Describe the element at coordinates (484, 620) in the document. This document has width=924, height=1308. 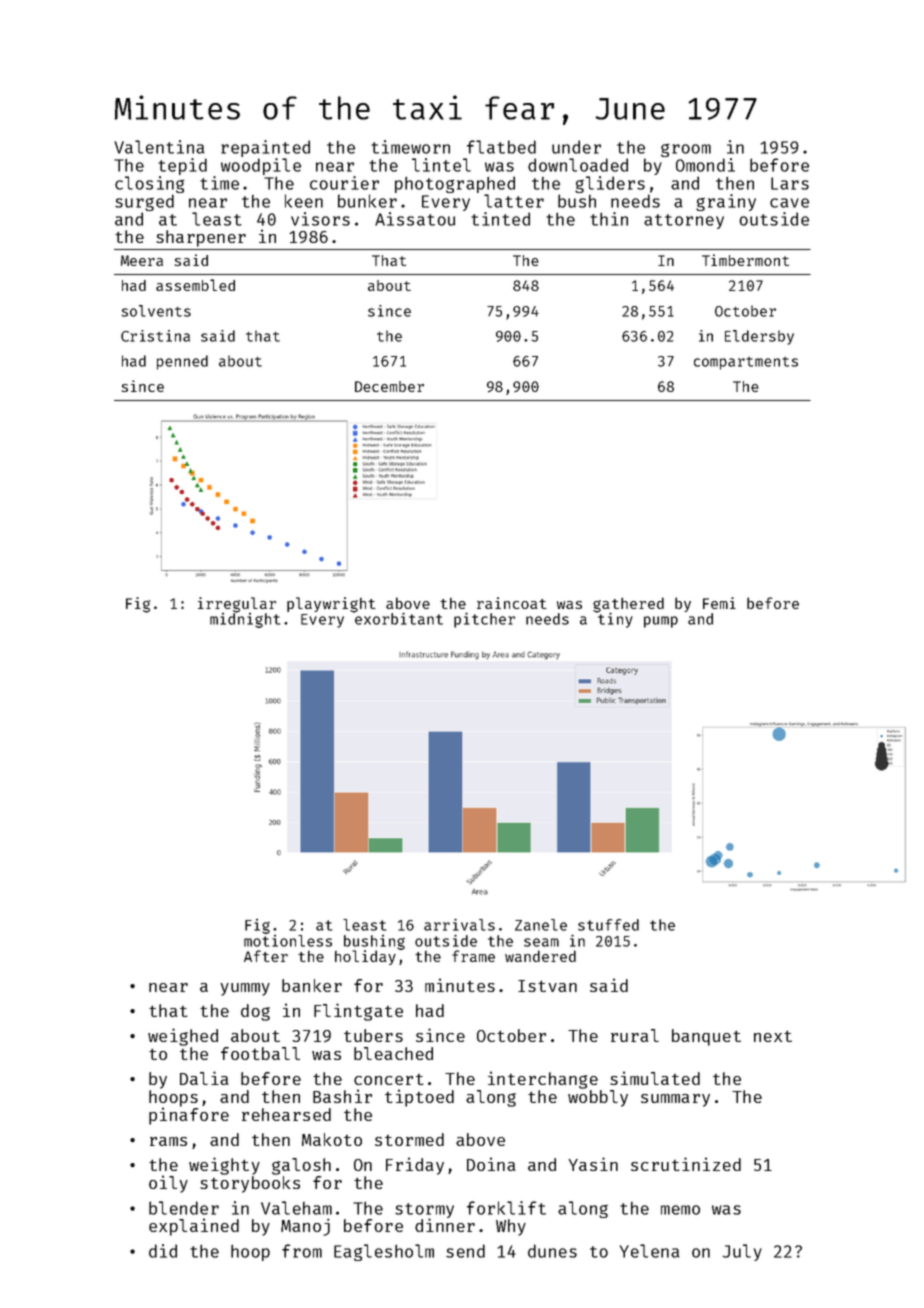
I see `pitcher` at that location.
